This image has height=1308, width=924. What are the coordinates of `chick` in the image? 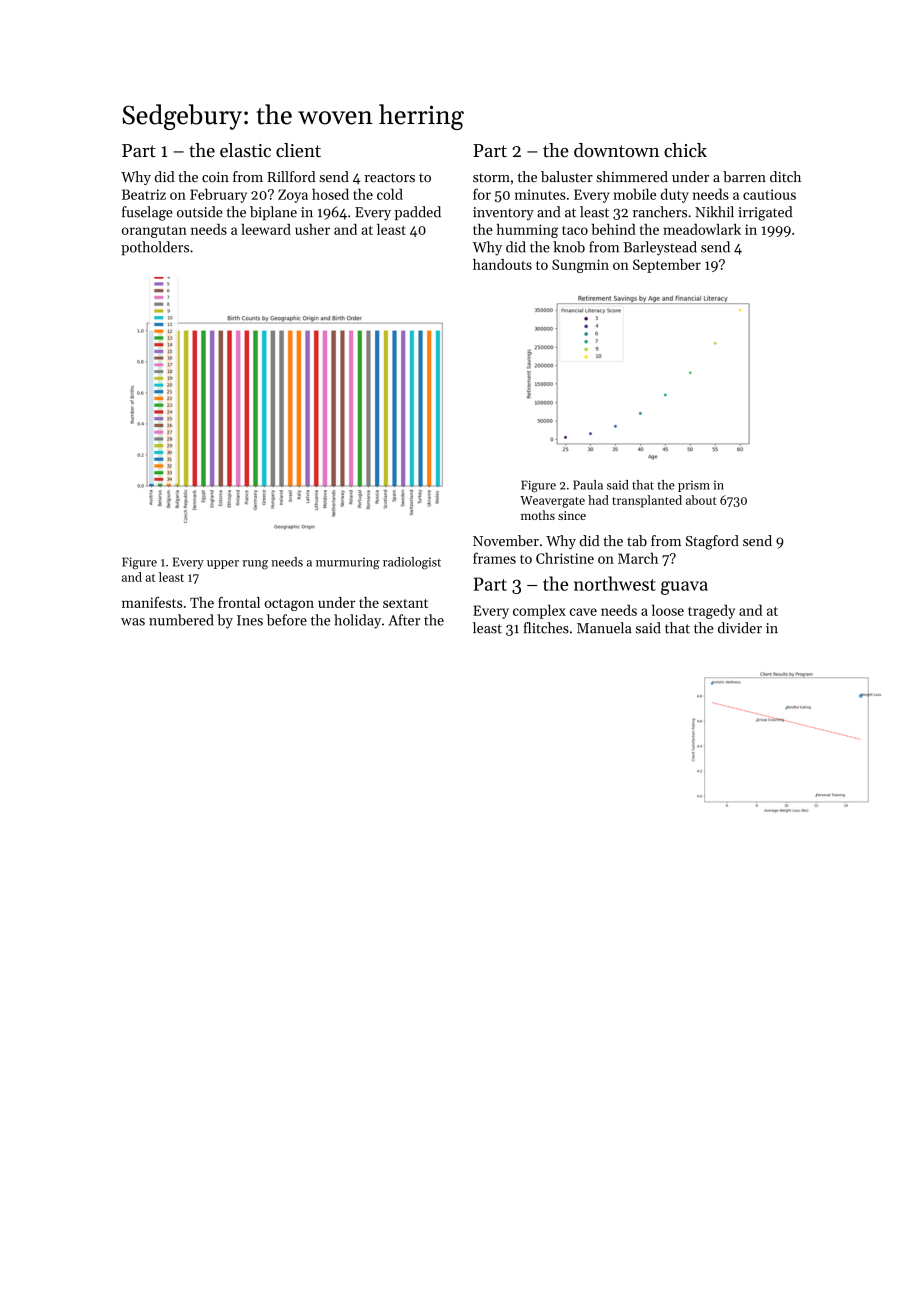 It's located at (685, 150).
